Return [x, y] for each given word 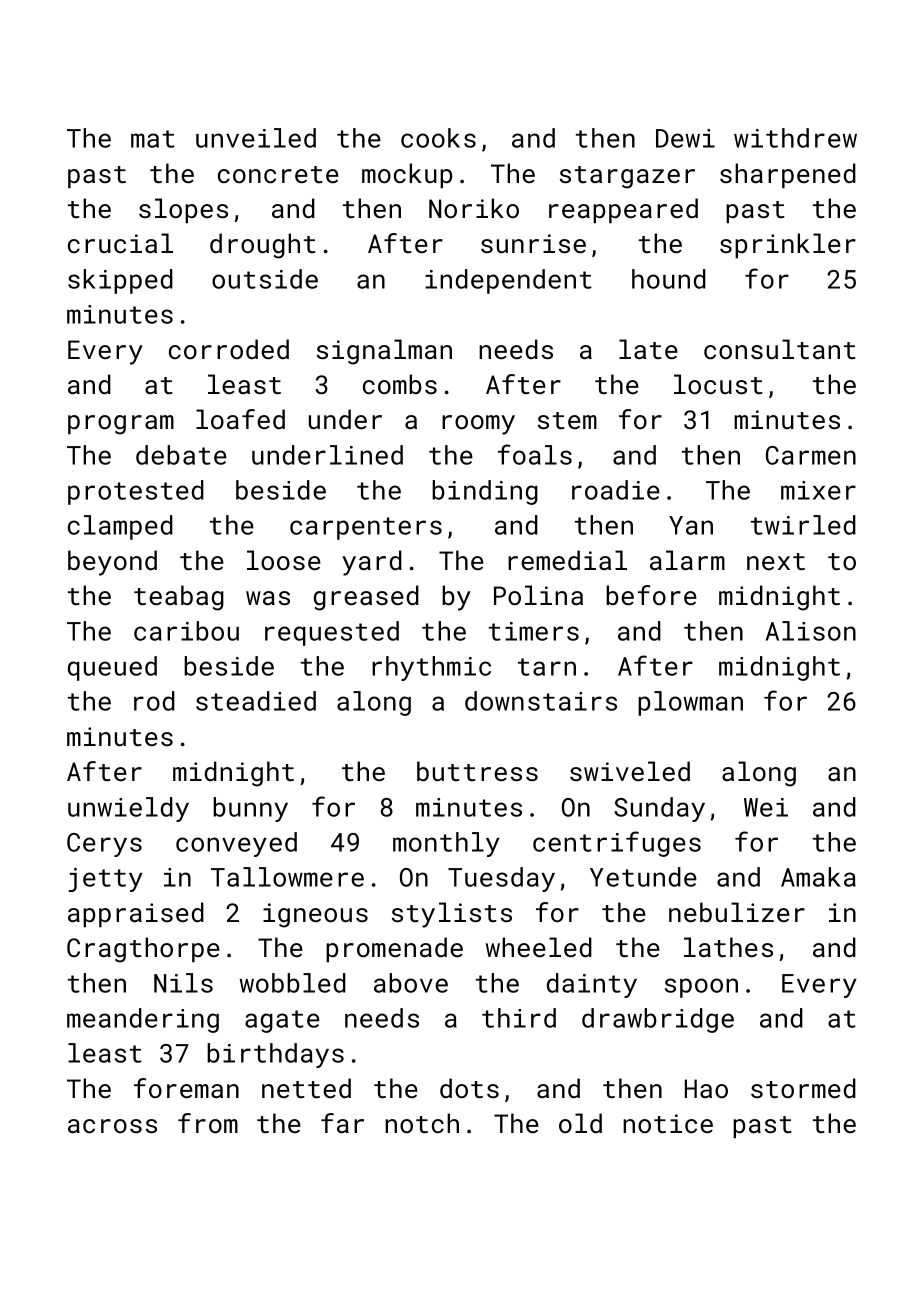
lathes [728, 947]
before [651, 595]
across [112, 1126]
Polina [538, 595]
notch [422, 1123]
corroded [229, 349]
